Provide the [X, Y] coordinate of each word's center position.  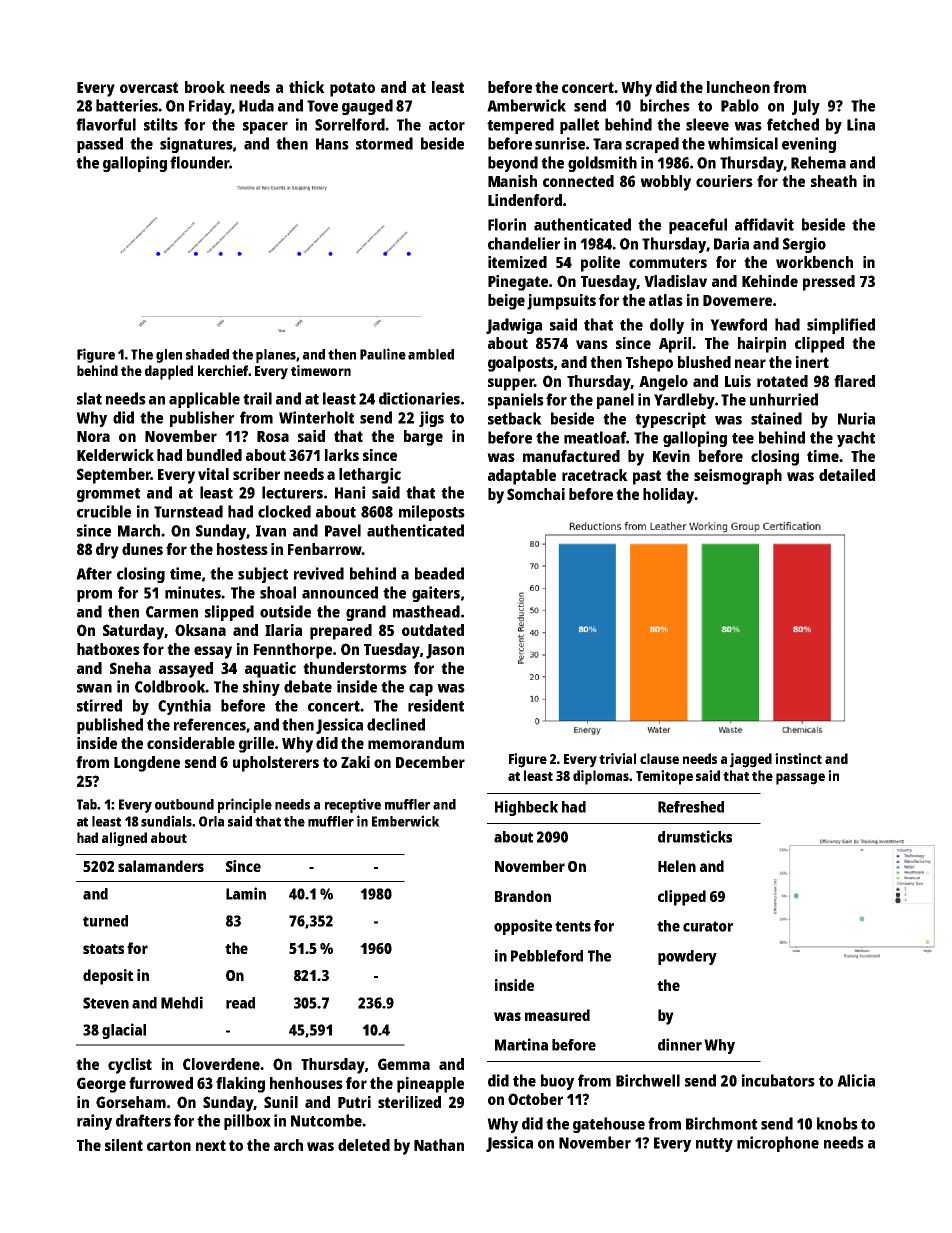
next [211, 1145]
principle [245, 805]
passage [800, 779]
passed [100, 145]
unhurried [784, 399]
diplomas [601, 777]
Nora [93, 436]
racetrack [595, 475]
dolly [667, 326]
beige [506, 302]
